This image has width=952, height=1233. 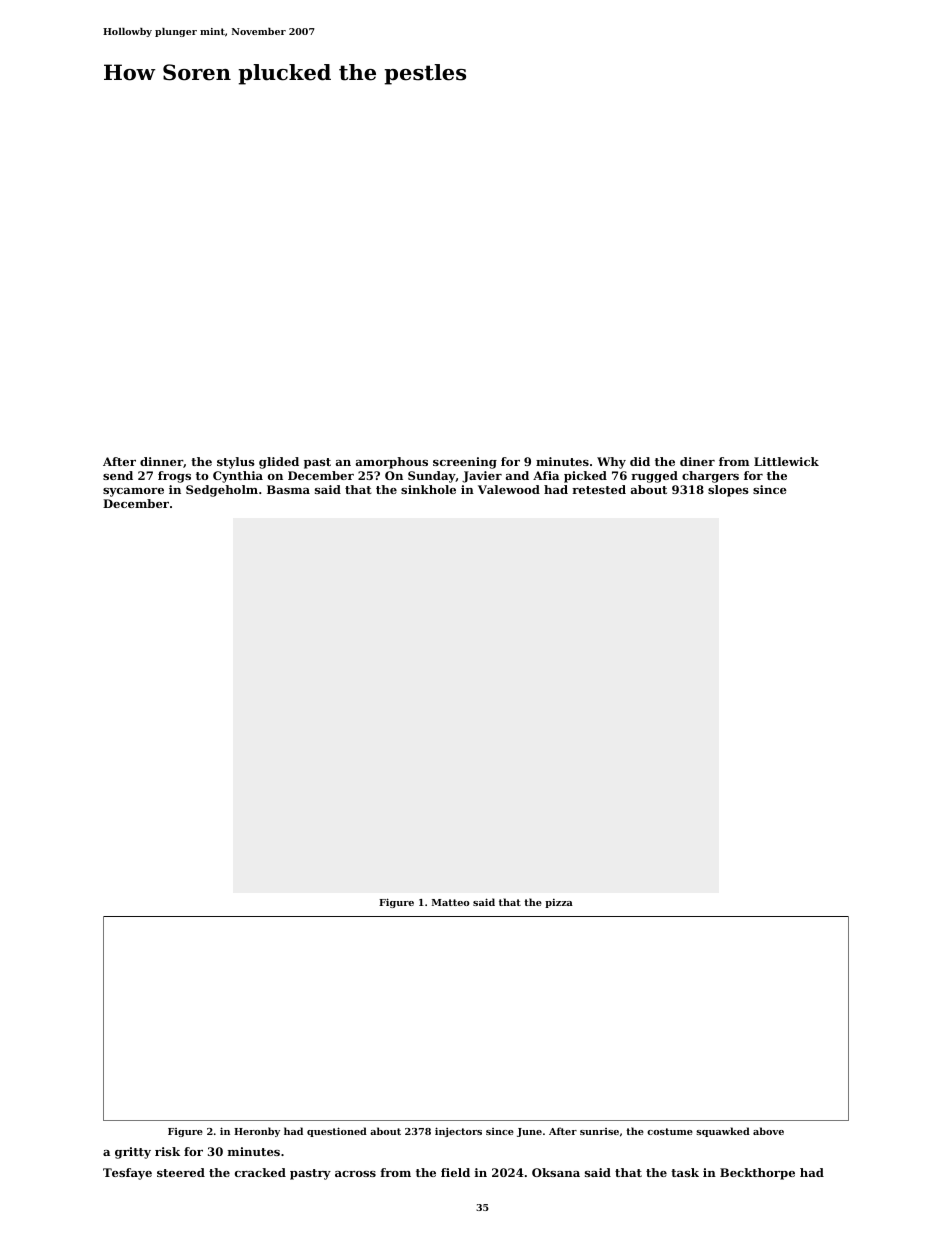 What do you see at coordinates (127, 1174) in the image?
I see `Tesfaye` at bounding box center [127, 1174].
